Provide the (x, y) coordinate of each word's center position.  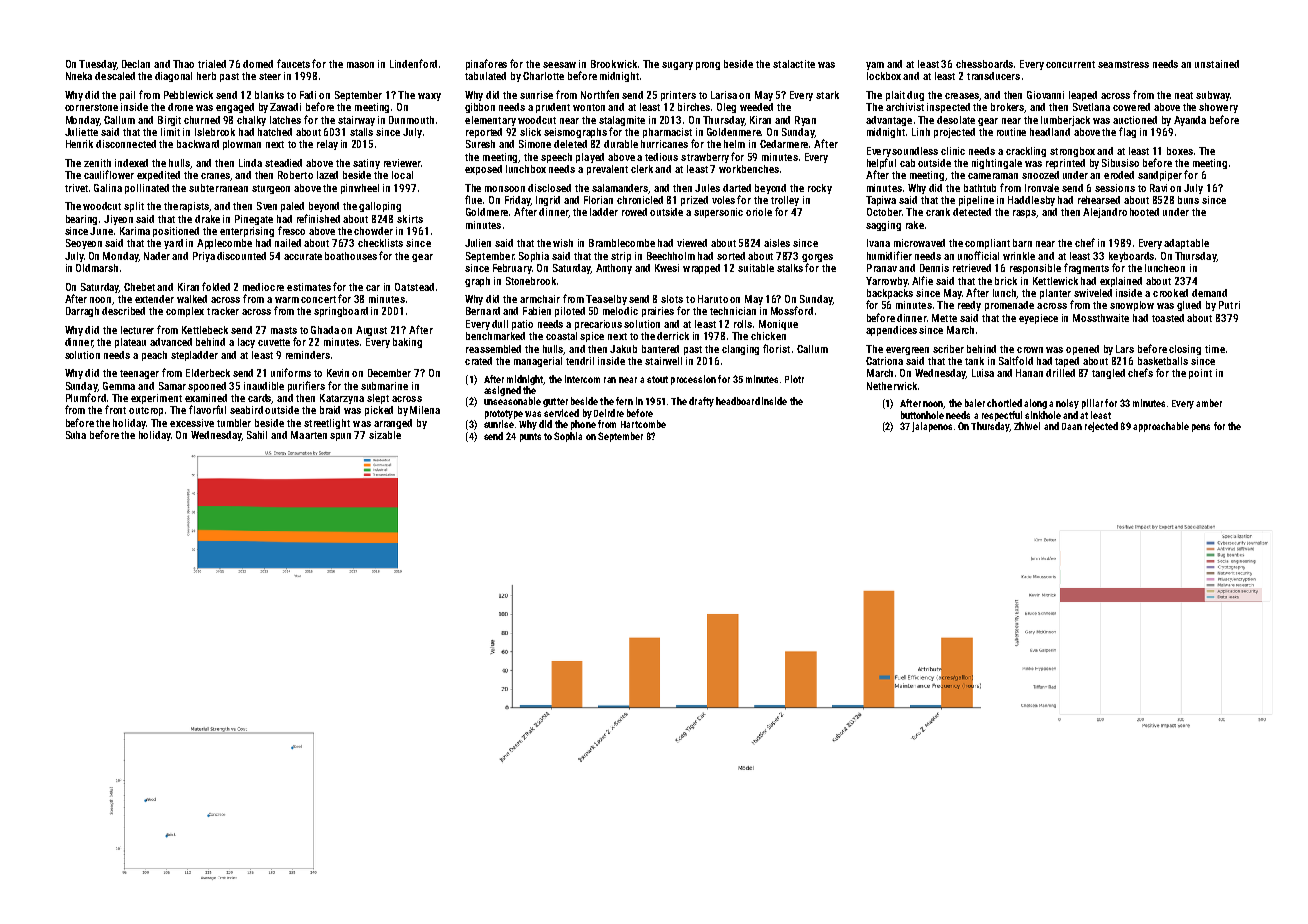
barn (1022, 243)
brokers (1008, 108)
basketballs (1163, 361)
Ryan (805, 121)
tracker (223, 311)
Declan (136, 64)
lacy (246, 343)
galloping (380, 207)
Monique (778, 325)
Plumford (86, 397)
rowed (634, 212)
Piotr (794, 379)
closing (1185, 350)
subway (1213, 96)
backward (198, 144)
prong (708, 66)
